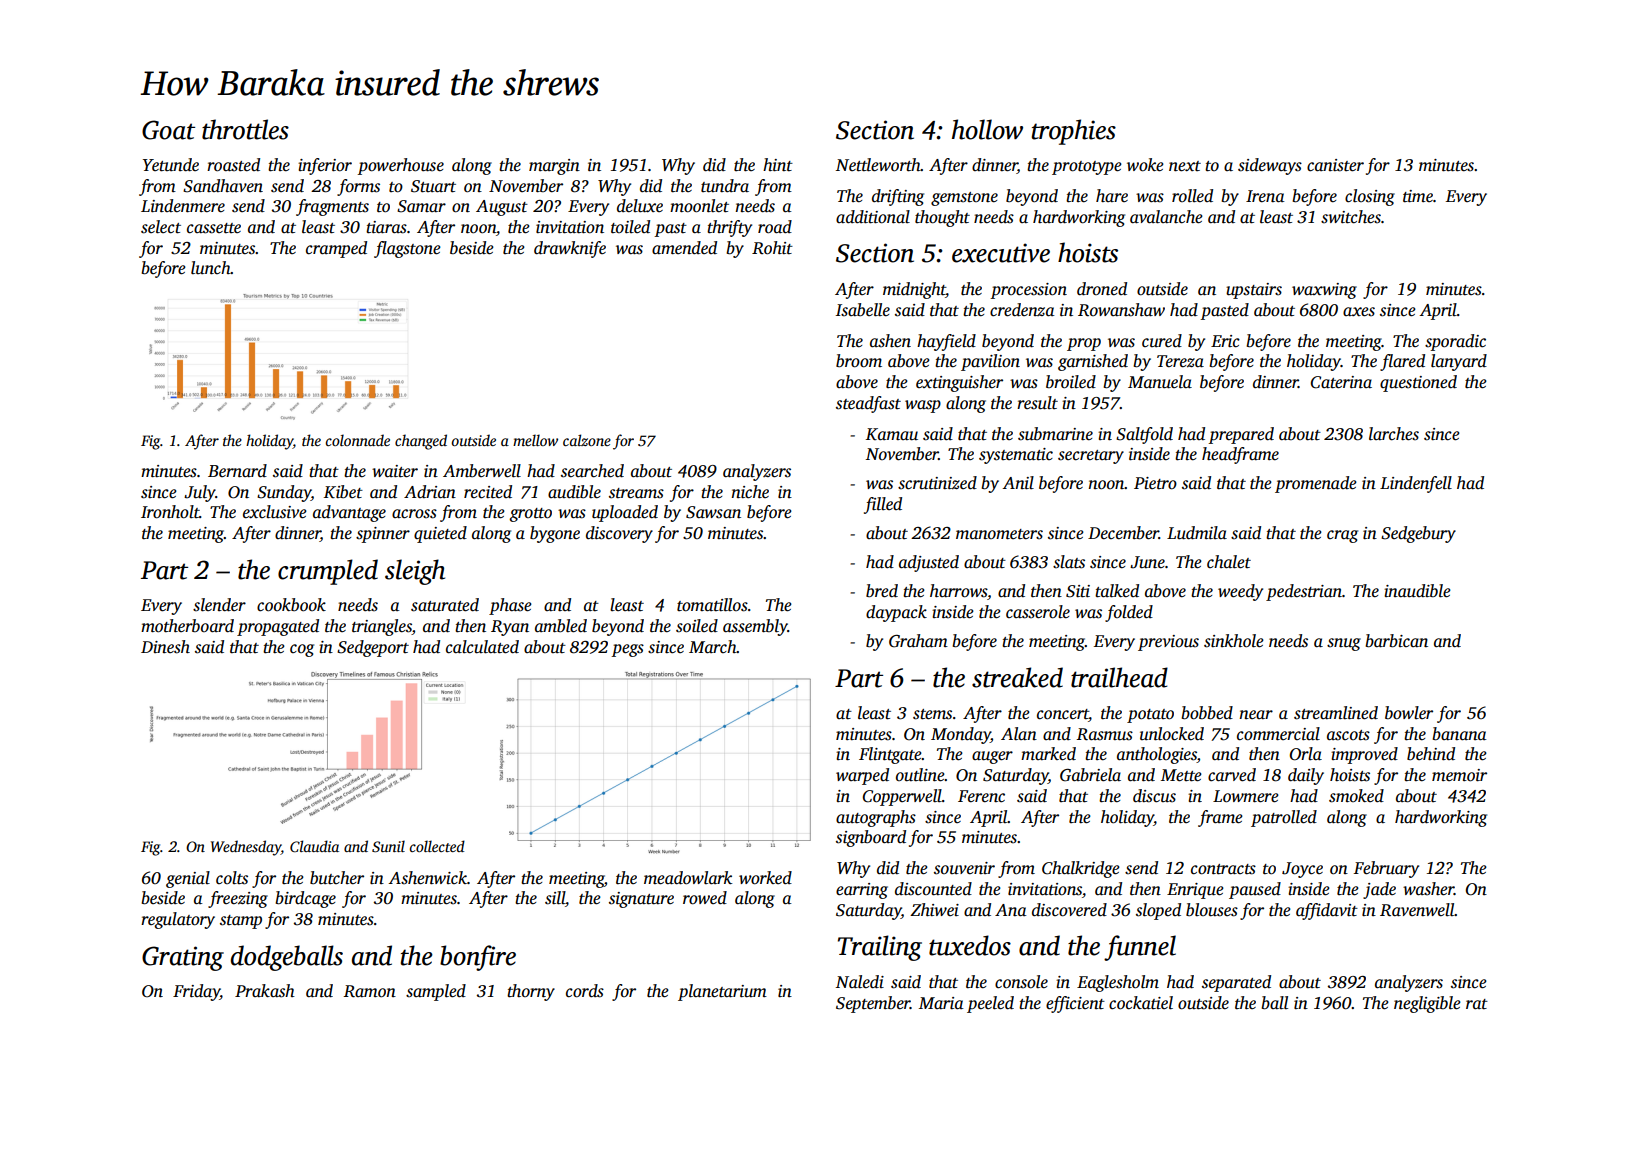  Describe the element at coordinates (291, 605) in the image. I see `cookbook` at that location.
